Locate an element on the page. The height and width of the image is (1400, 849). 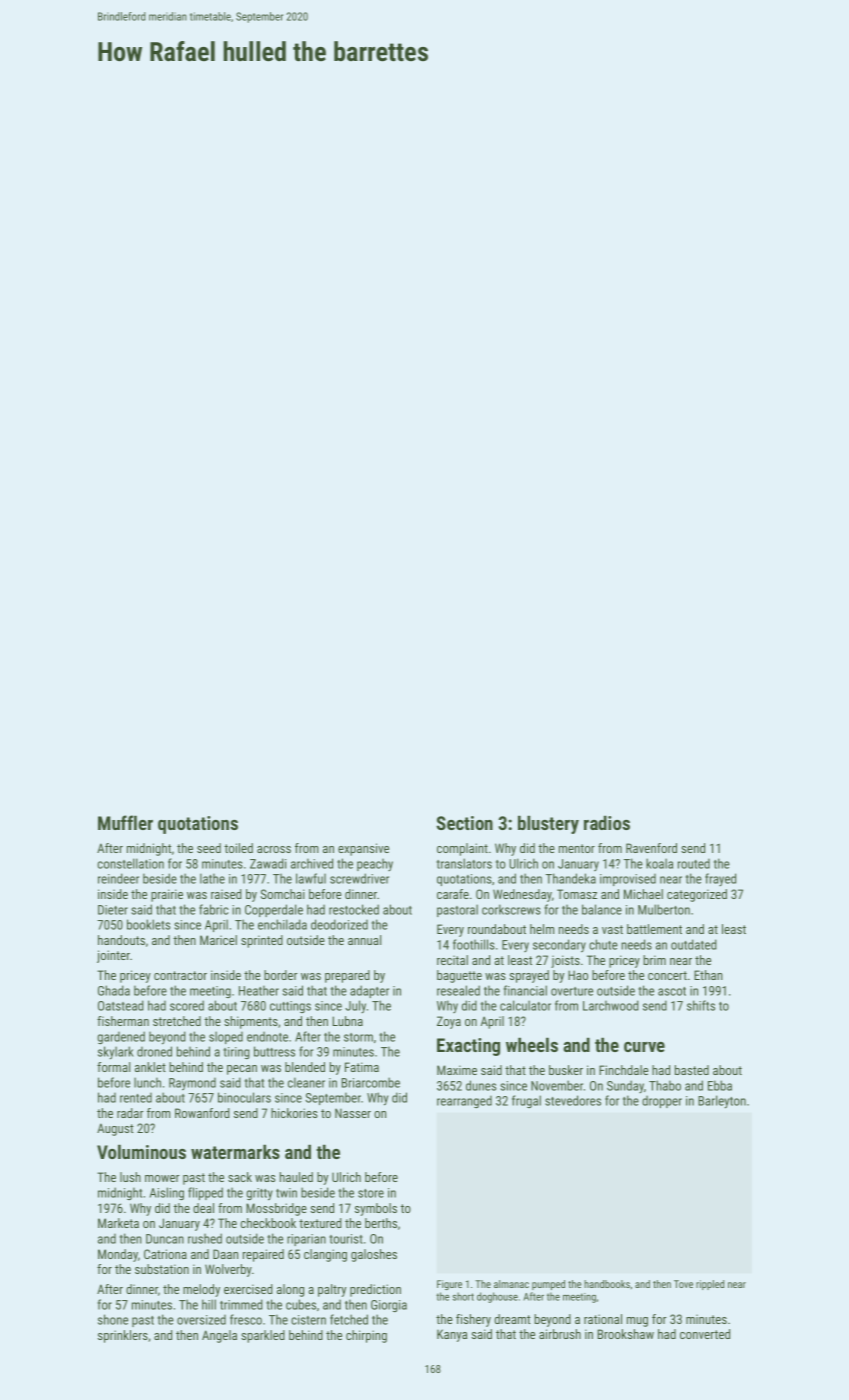
radar is located at coordinates (130, 1113).
